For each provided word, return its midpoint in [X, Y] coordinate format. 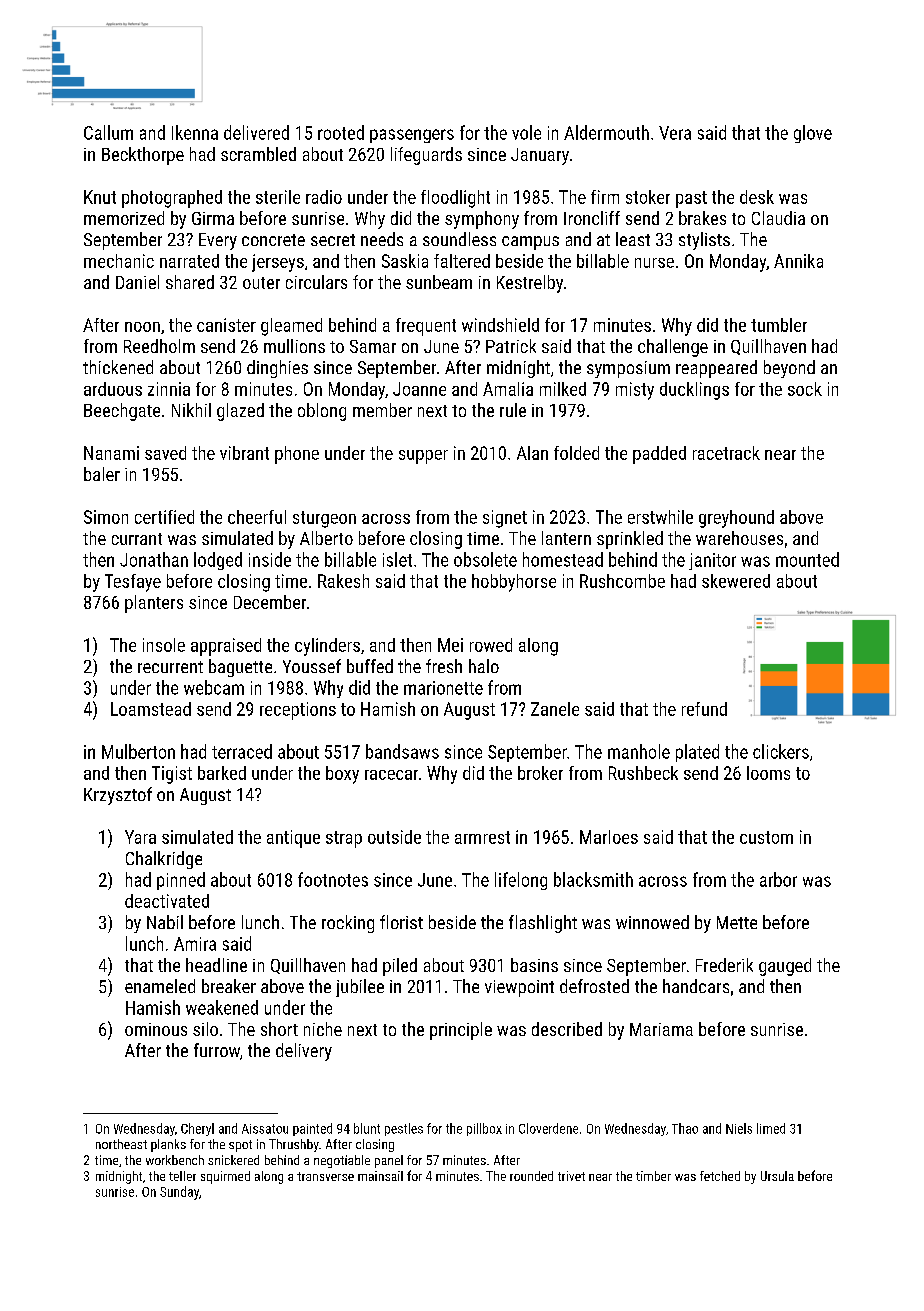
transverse [325, 1176]
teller [182, 1176]
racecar [391, 775]
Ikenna [195, 132]
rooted [341, 132]
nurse [654, 263]
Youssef [312, 666]
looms [768, 773]
